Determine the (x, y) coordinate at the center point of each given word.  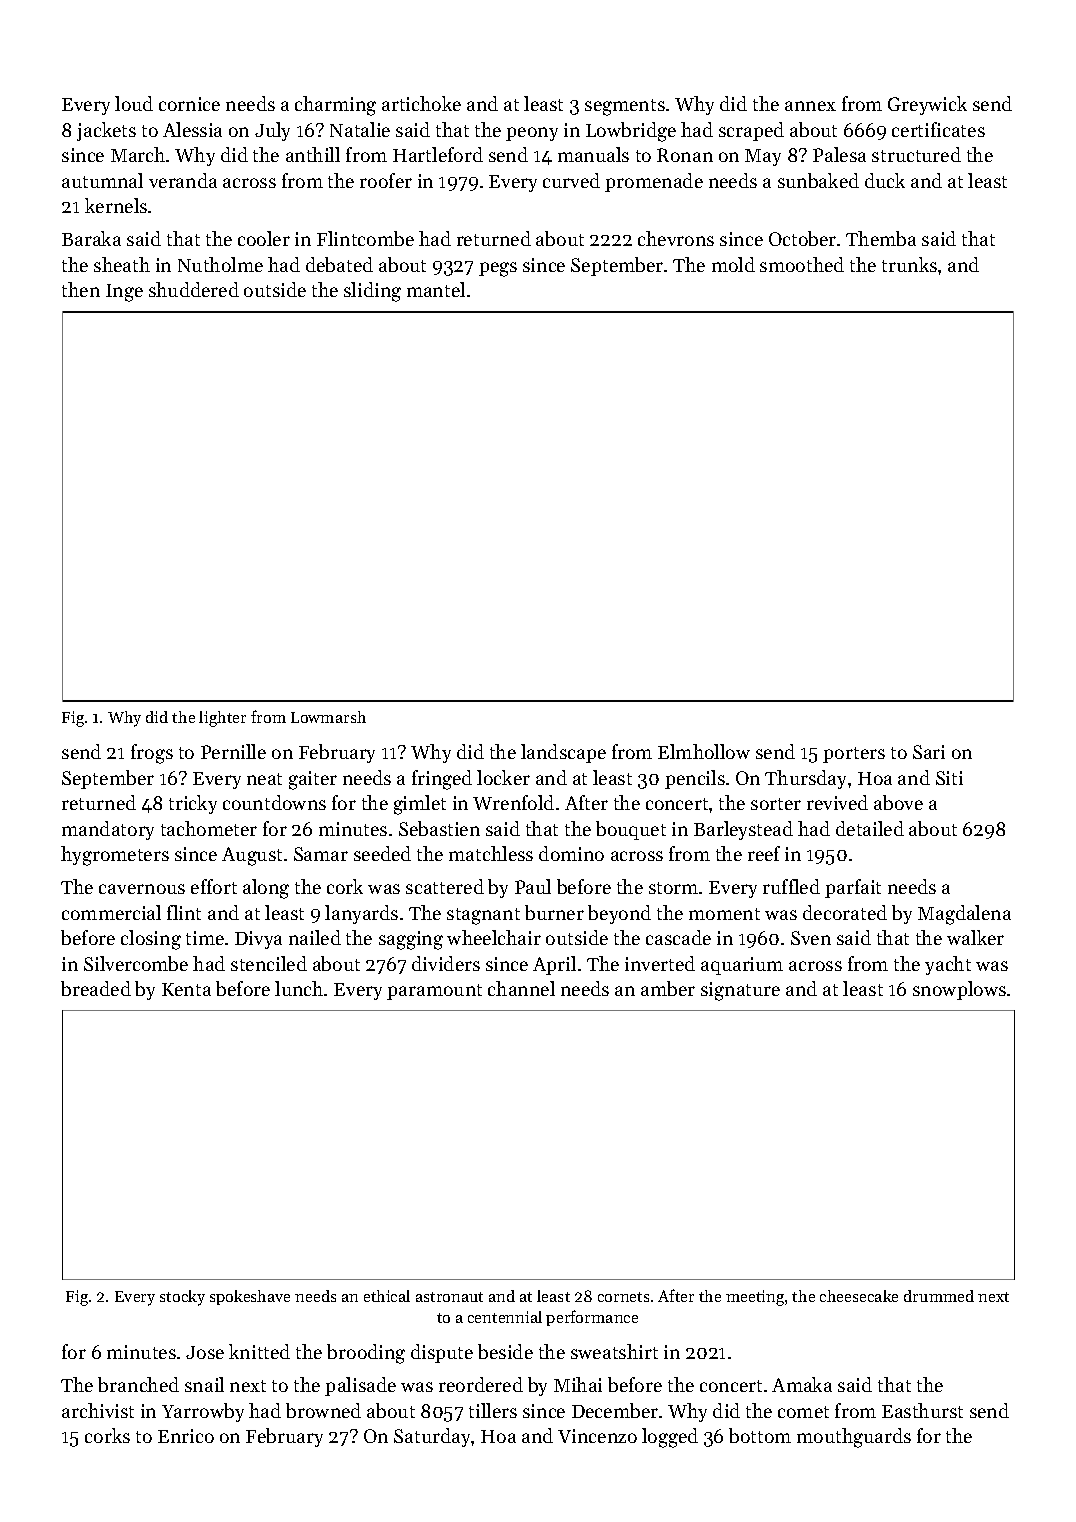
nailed (315, 937)
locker (503, 777)
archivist (98, 1410)
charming (335, 106)
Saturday (433, 1437)
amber (668, 988)
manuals (593, 154)
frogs (152, 754)
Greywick (927, 105)
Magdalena (964, 915)
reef (764, 853)
